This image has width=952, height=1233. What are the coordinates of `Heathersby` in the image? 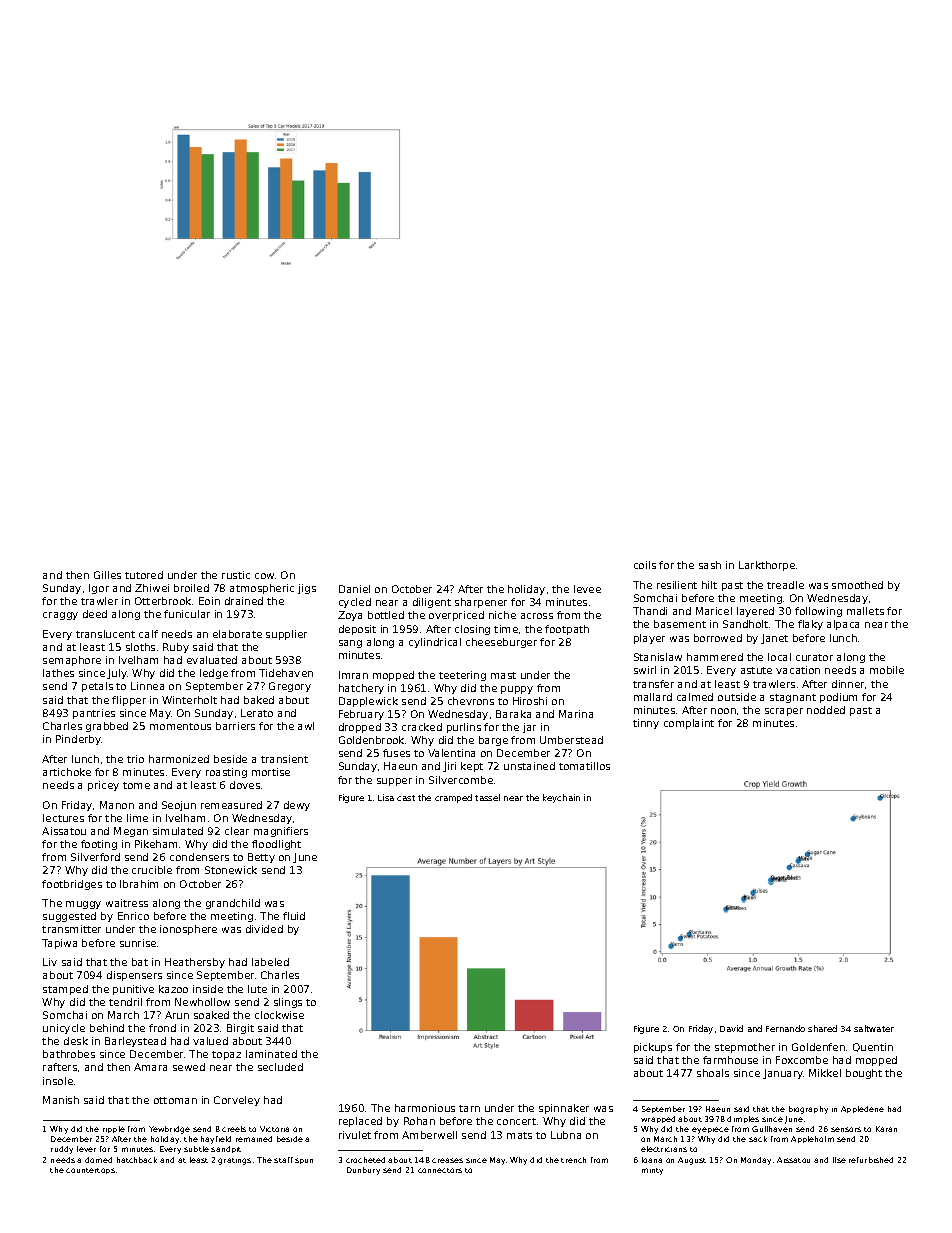 It's located at (195, 963).
